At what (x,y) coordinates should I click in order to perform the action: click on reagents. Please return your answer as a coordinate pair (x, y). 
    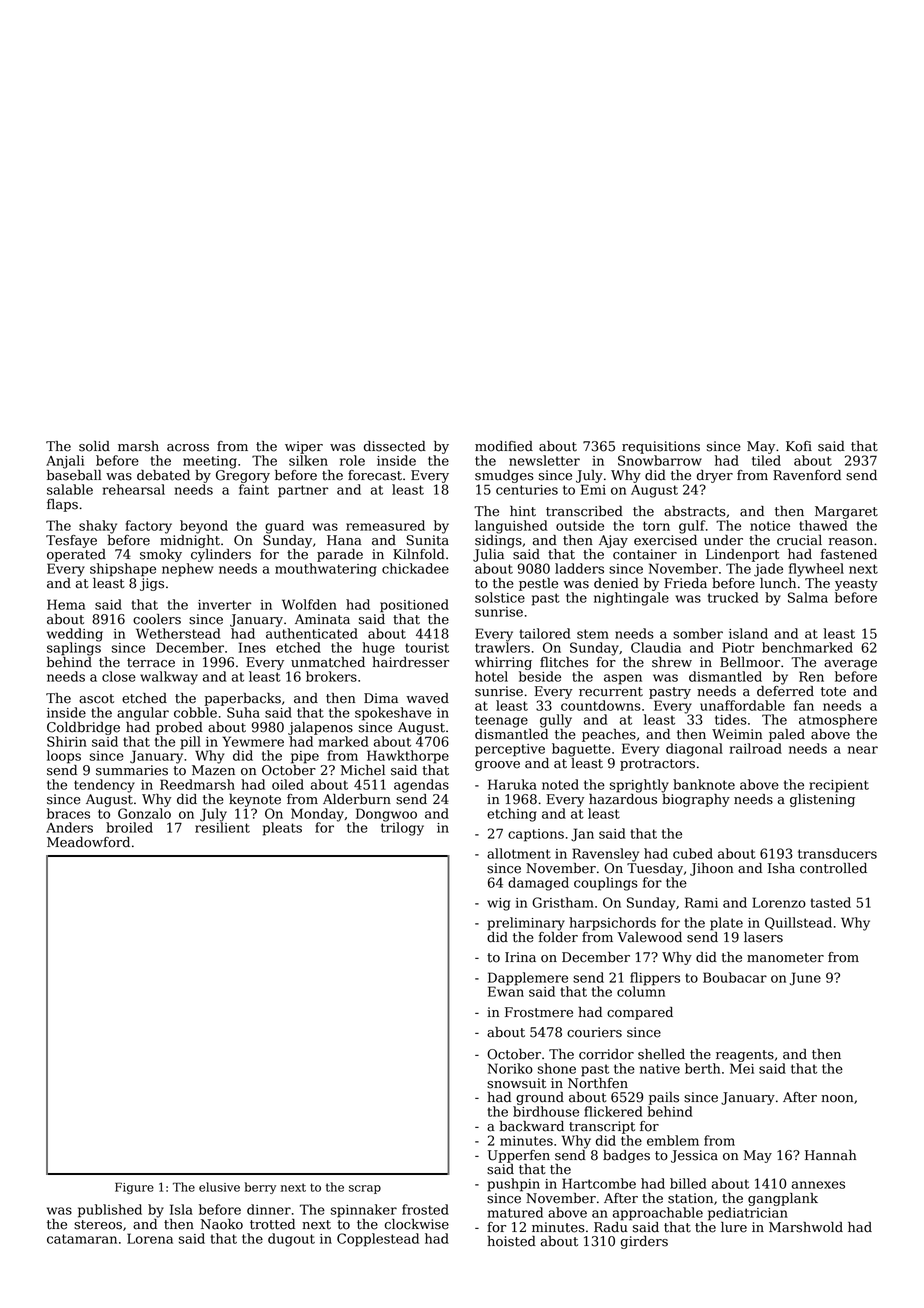
    Looking at the image, I should click on (745, 1056).
